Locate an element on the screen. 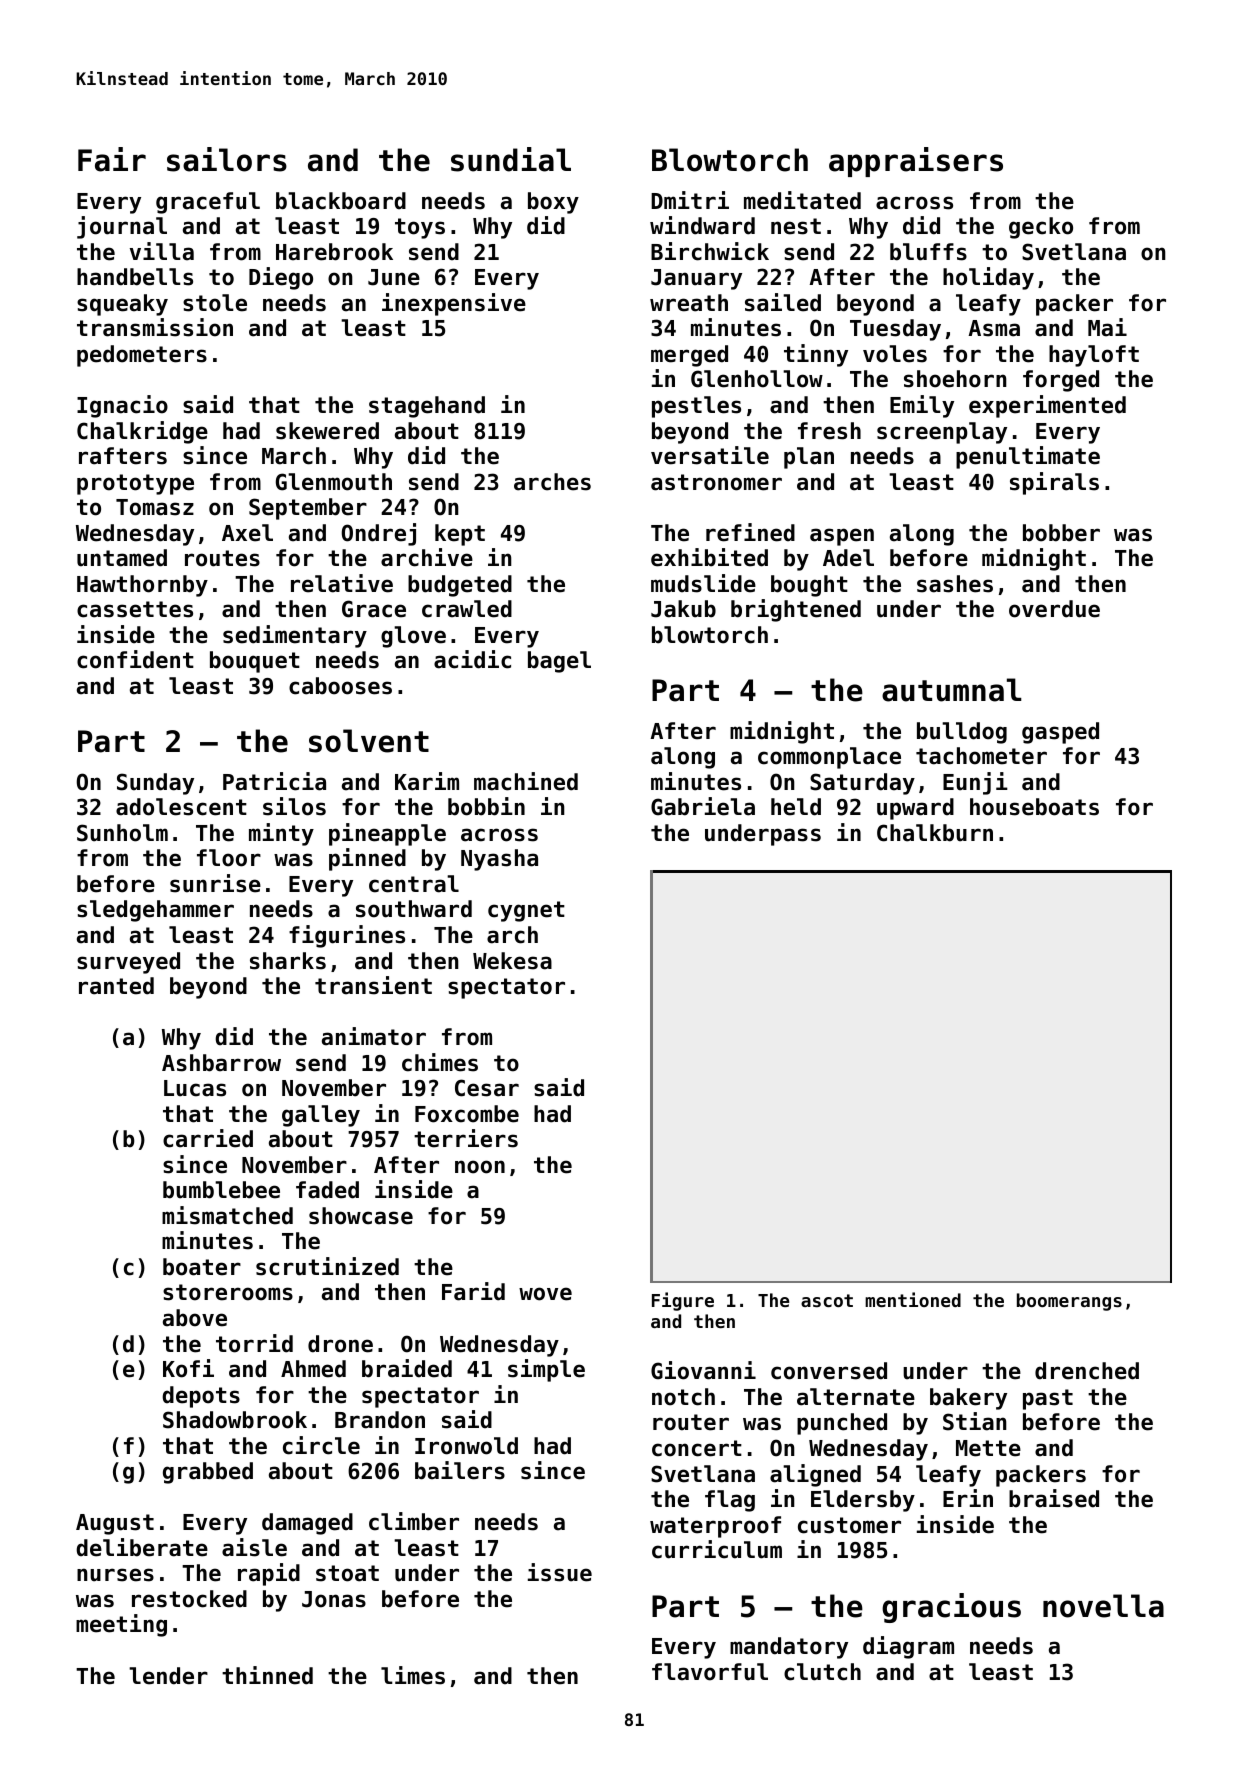 Image resolution: width=1248 pixels, height=1765 pixels. Ashbarrow is located at coordinates (221, 1063).
